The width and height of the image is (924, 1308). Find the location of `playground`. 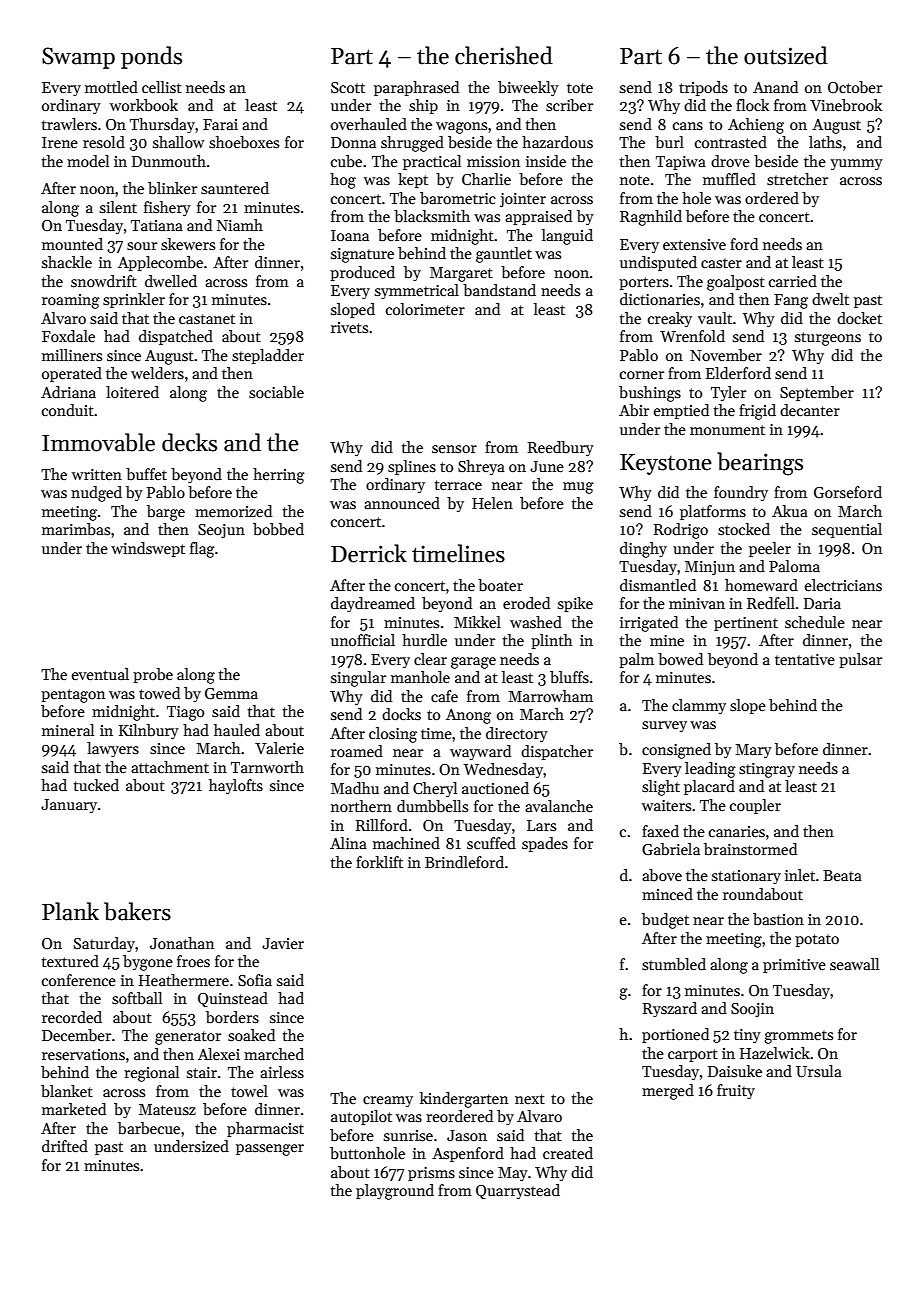

playground is located at coordinates (395, 1192).
